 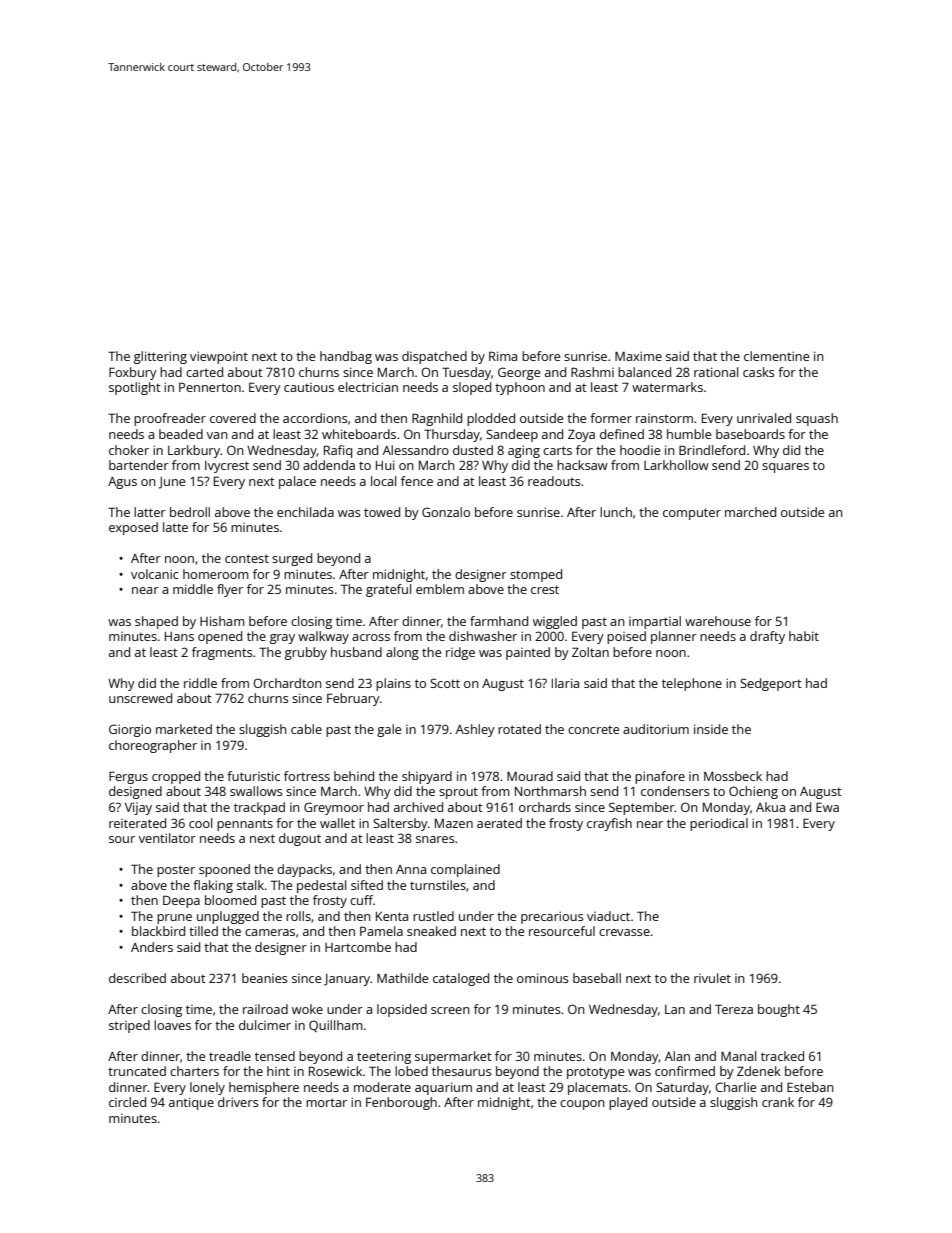 I want to click on computer, so click(x=692, y=514).
